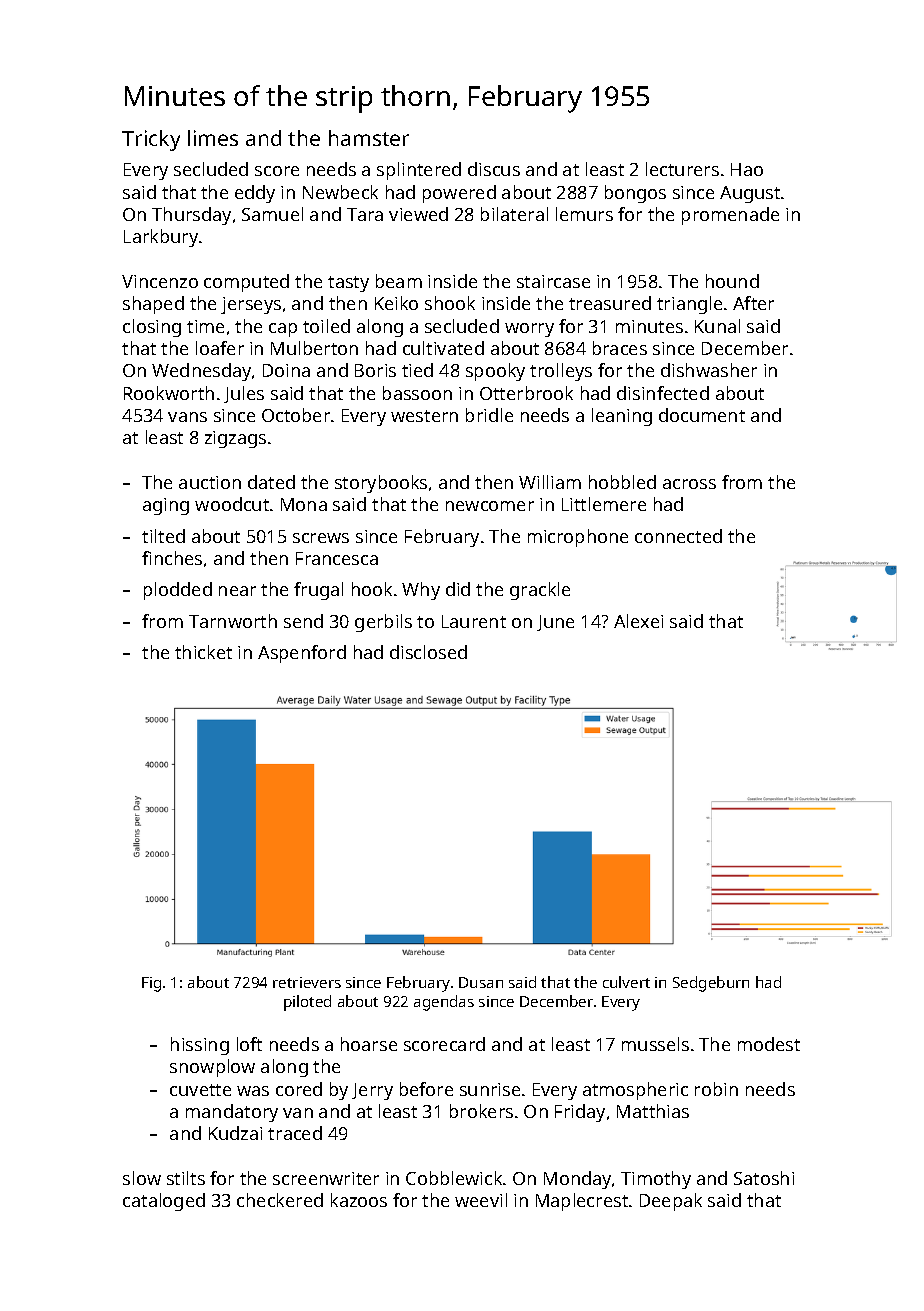 The image size is (924, 1311). Describe the element at coordinates (481, 1200) in the screenshot. I see `weevil` at that location.
